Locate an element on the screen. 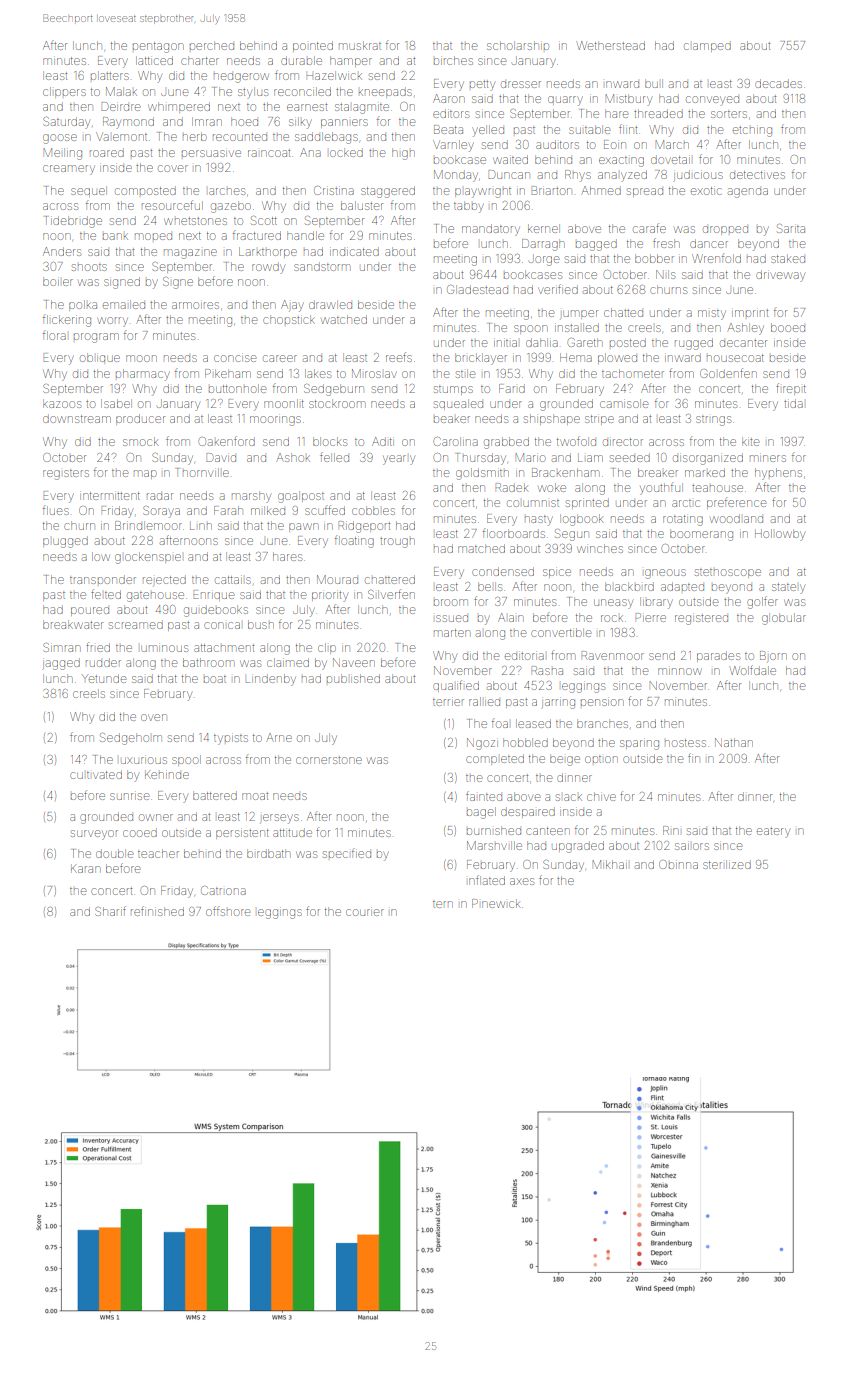 The image size is (849, 1400). surveyor is located at coordinates (94, 835).
